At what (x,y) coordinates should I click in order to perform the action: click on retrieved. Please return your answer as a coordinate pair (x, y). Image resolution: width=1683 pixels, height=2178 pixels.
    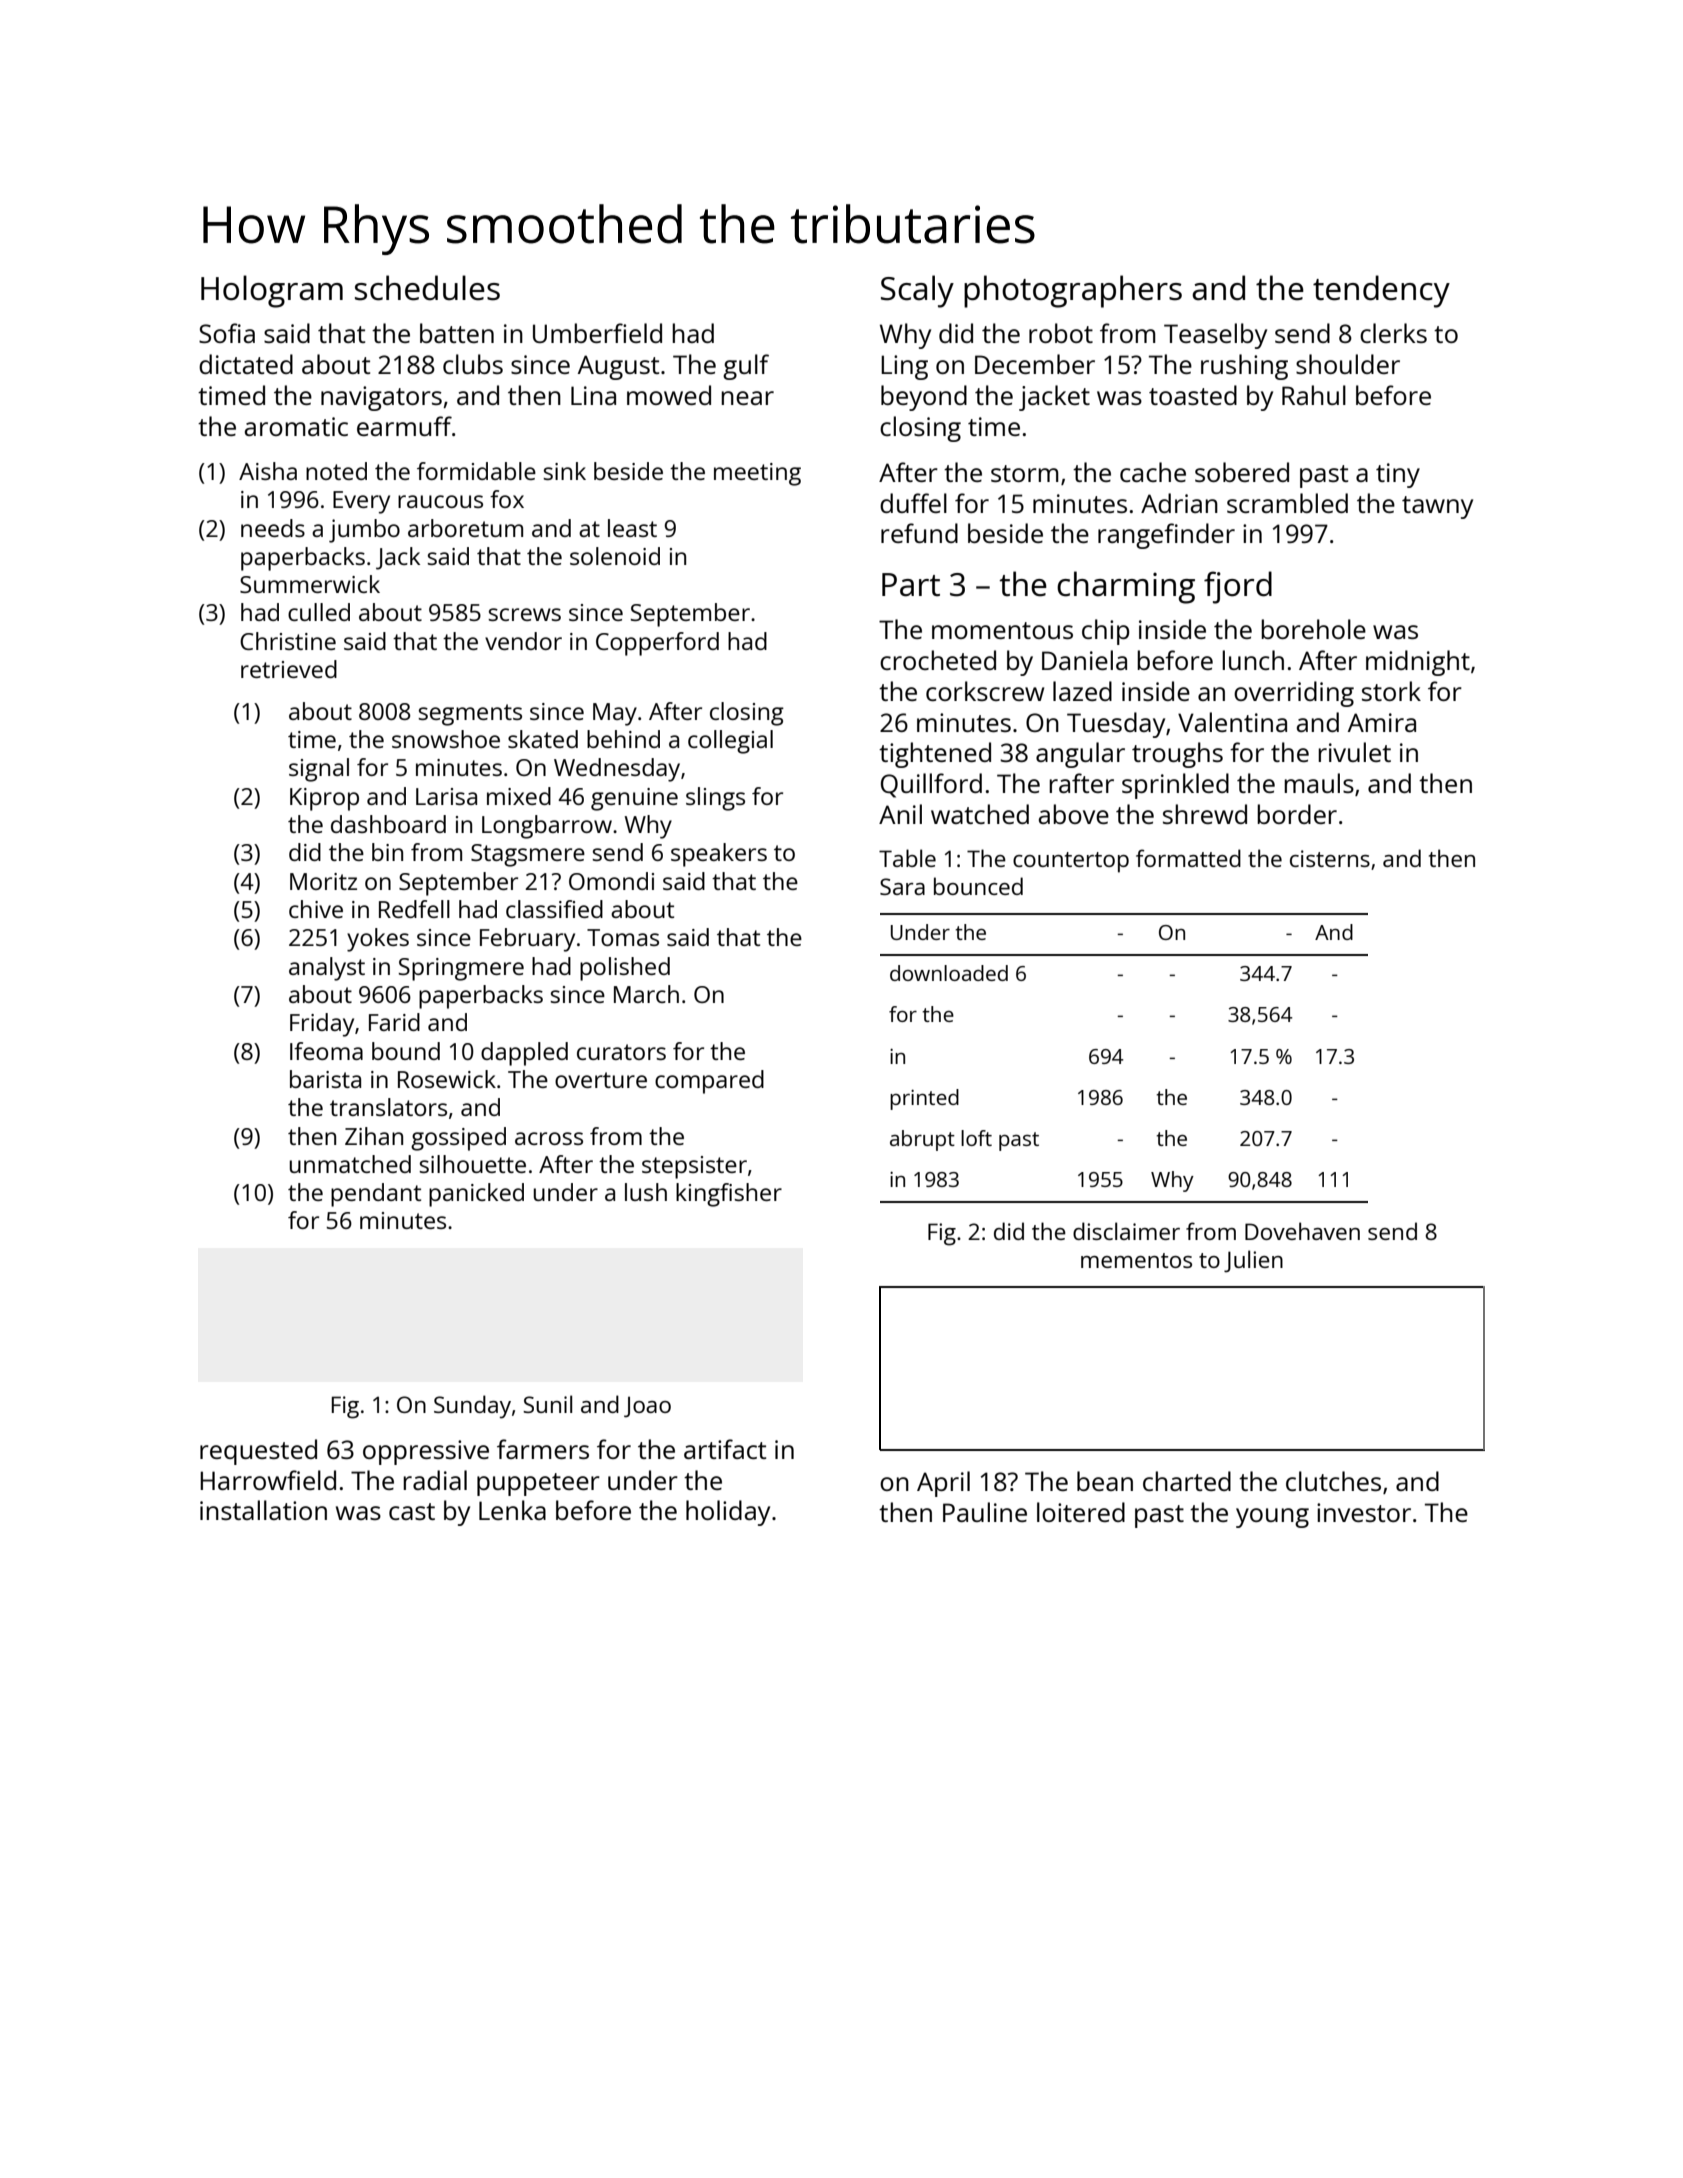
    Looking at the image, I should click on (289, 669).
